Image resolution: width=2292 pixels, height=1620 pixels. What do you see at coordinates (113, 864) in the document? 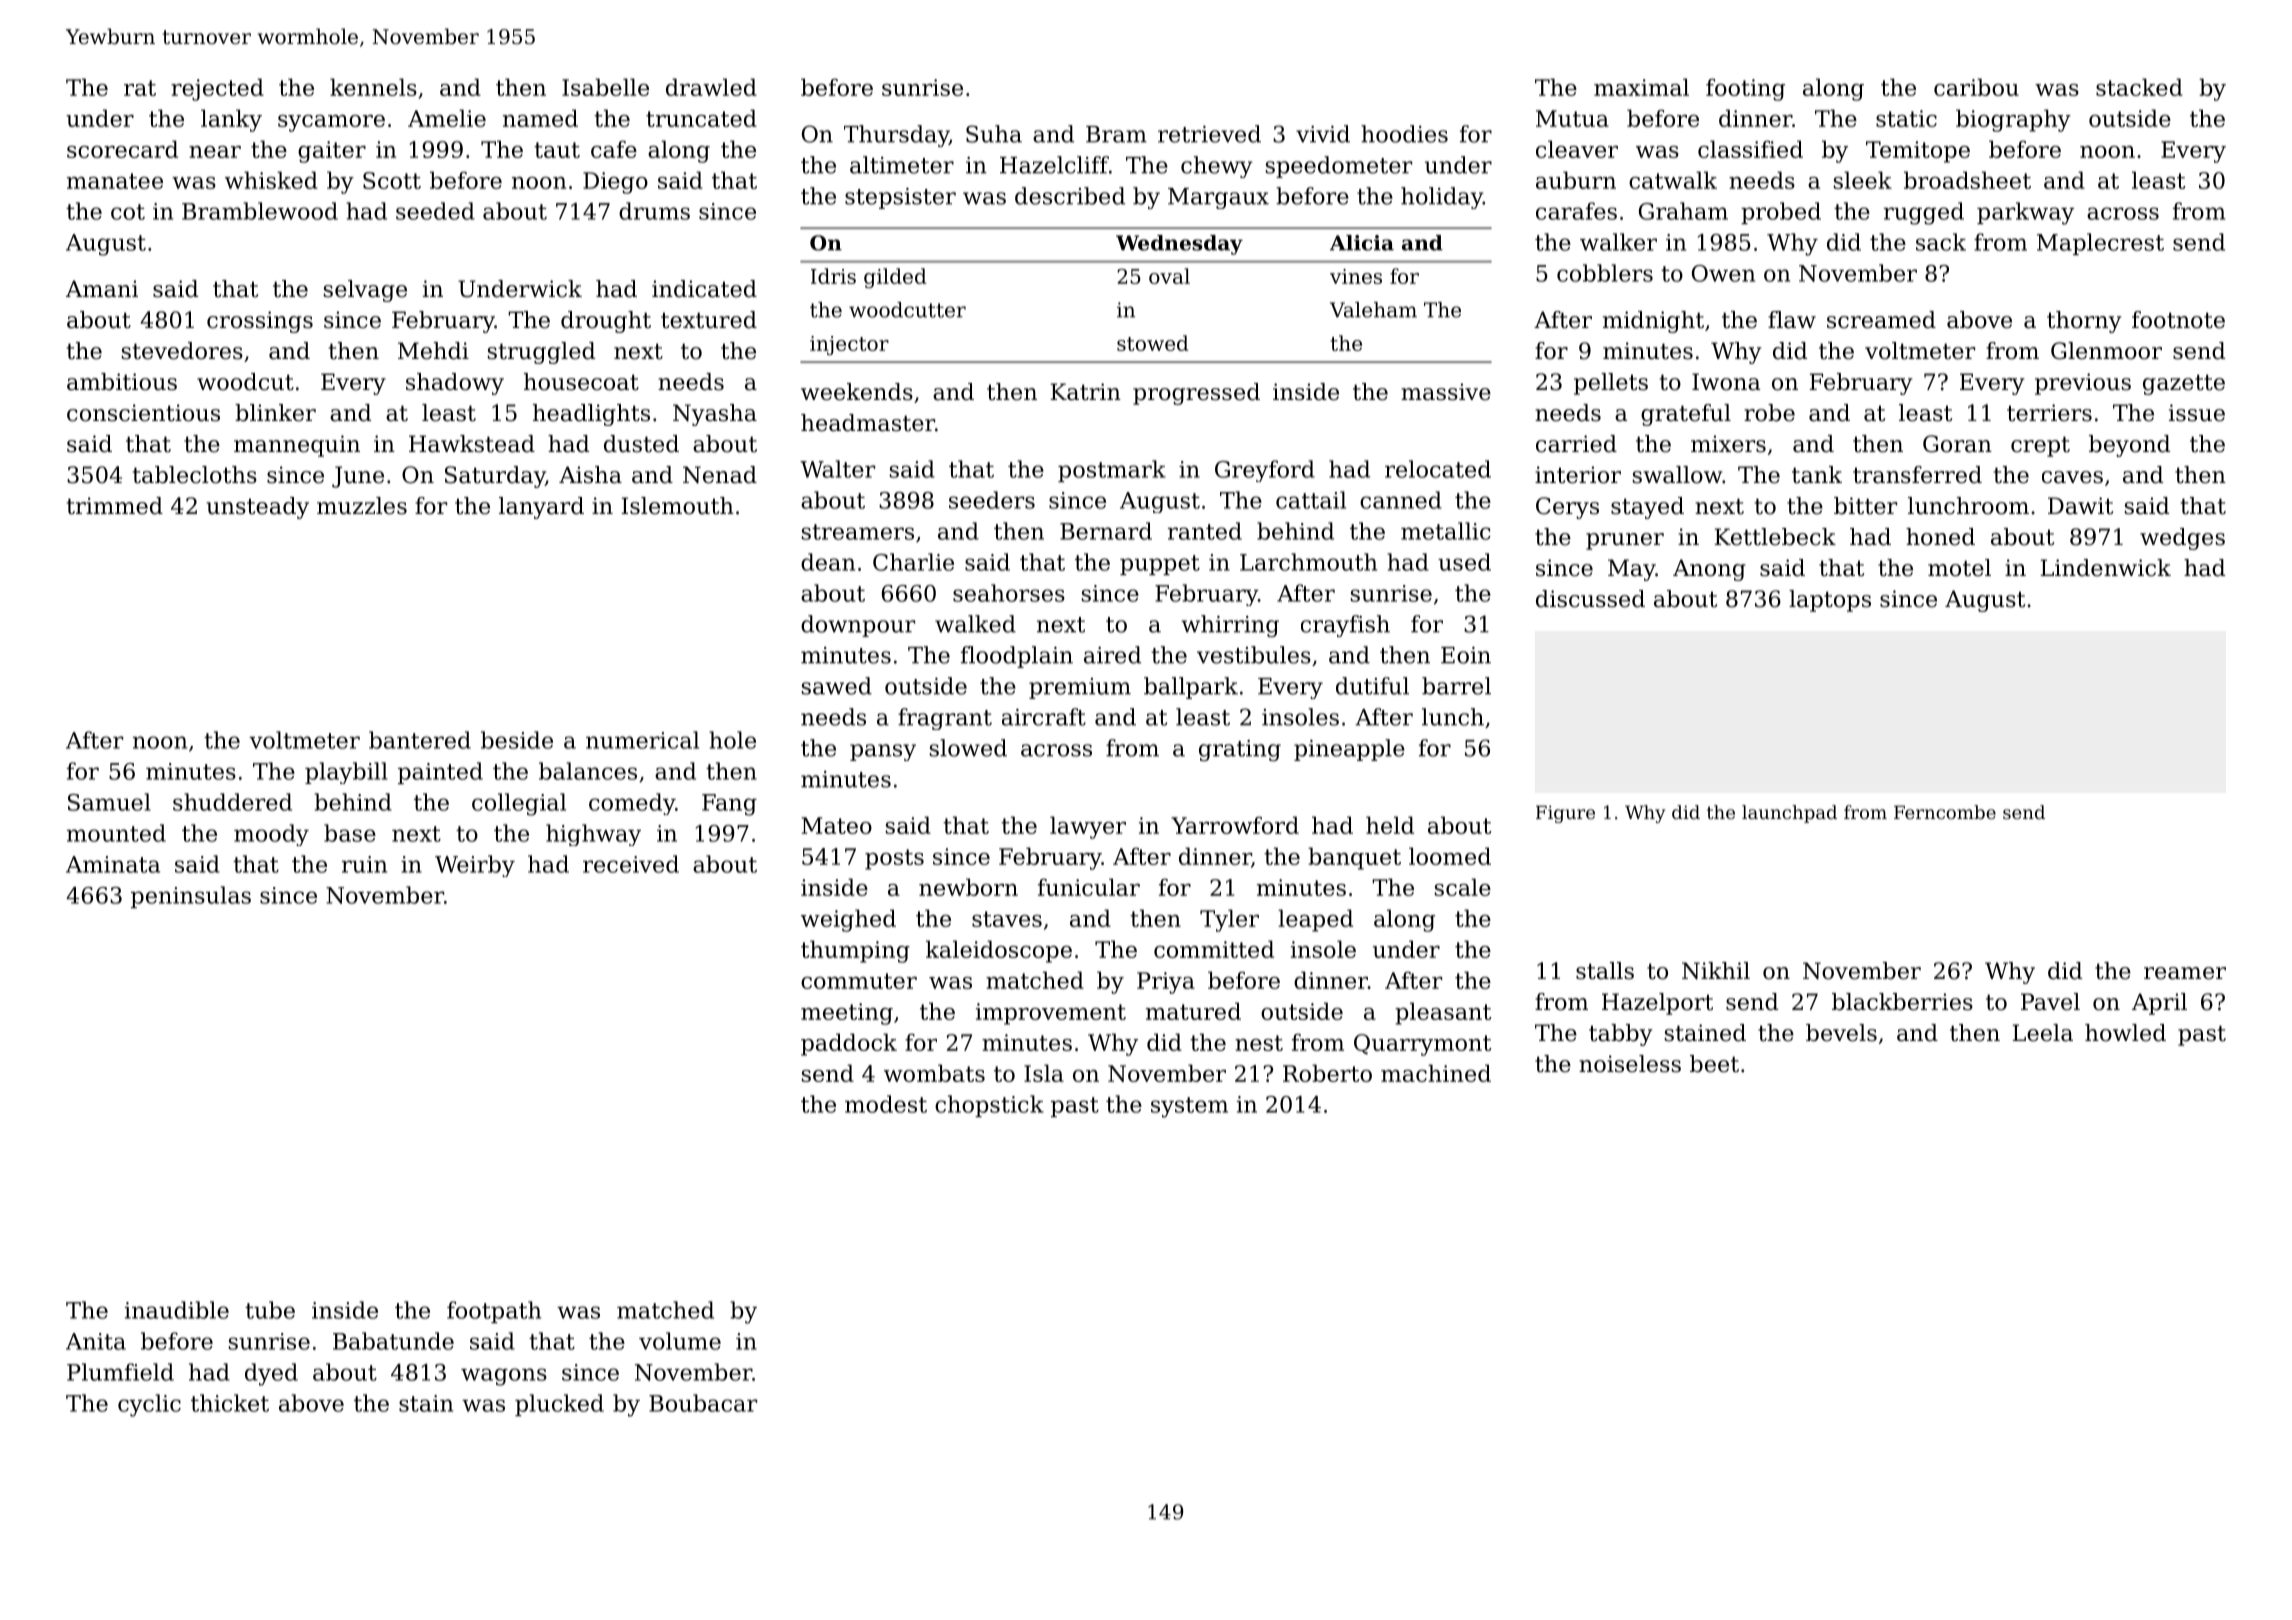
I see `Aminata` at bounding box center [113, 864].
